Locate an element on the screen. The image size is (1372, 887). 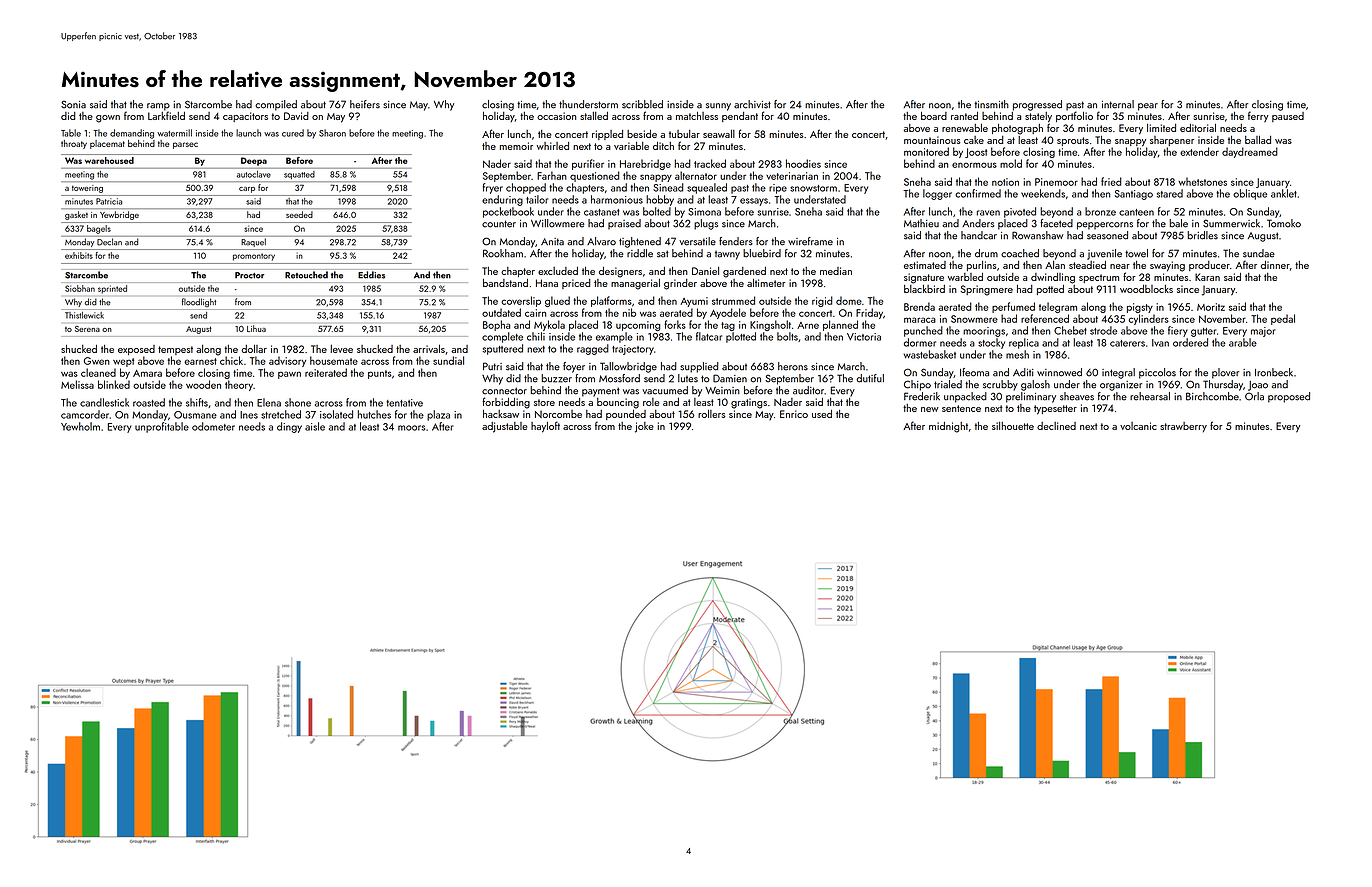
joke is located at coordinates (644, 427).
